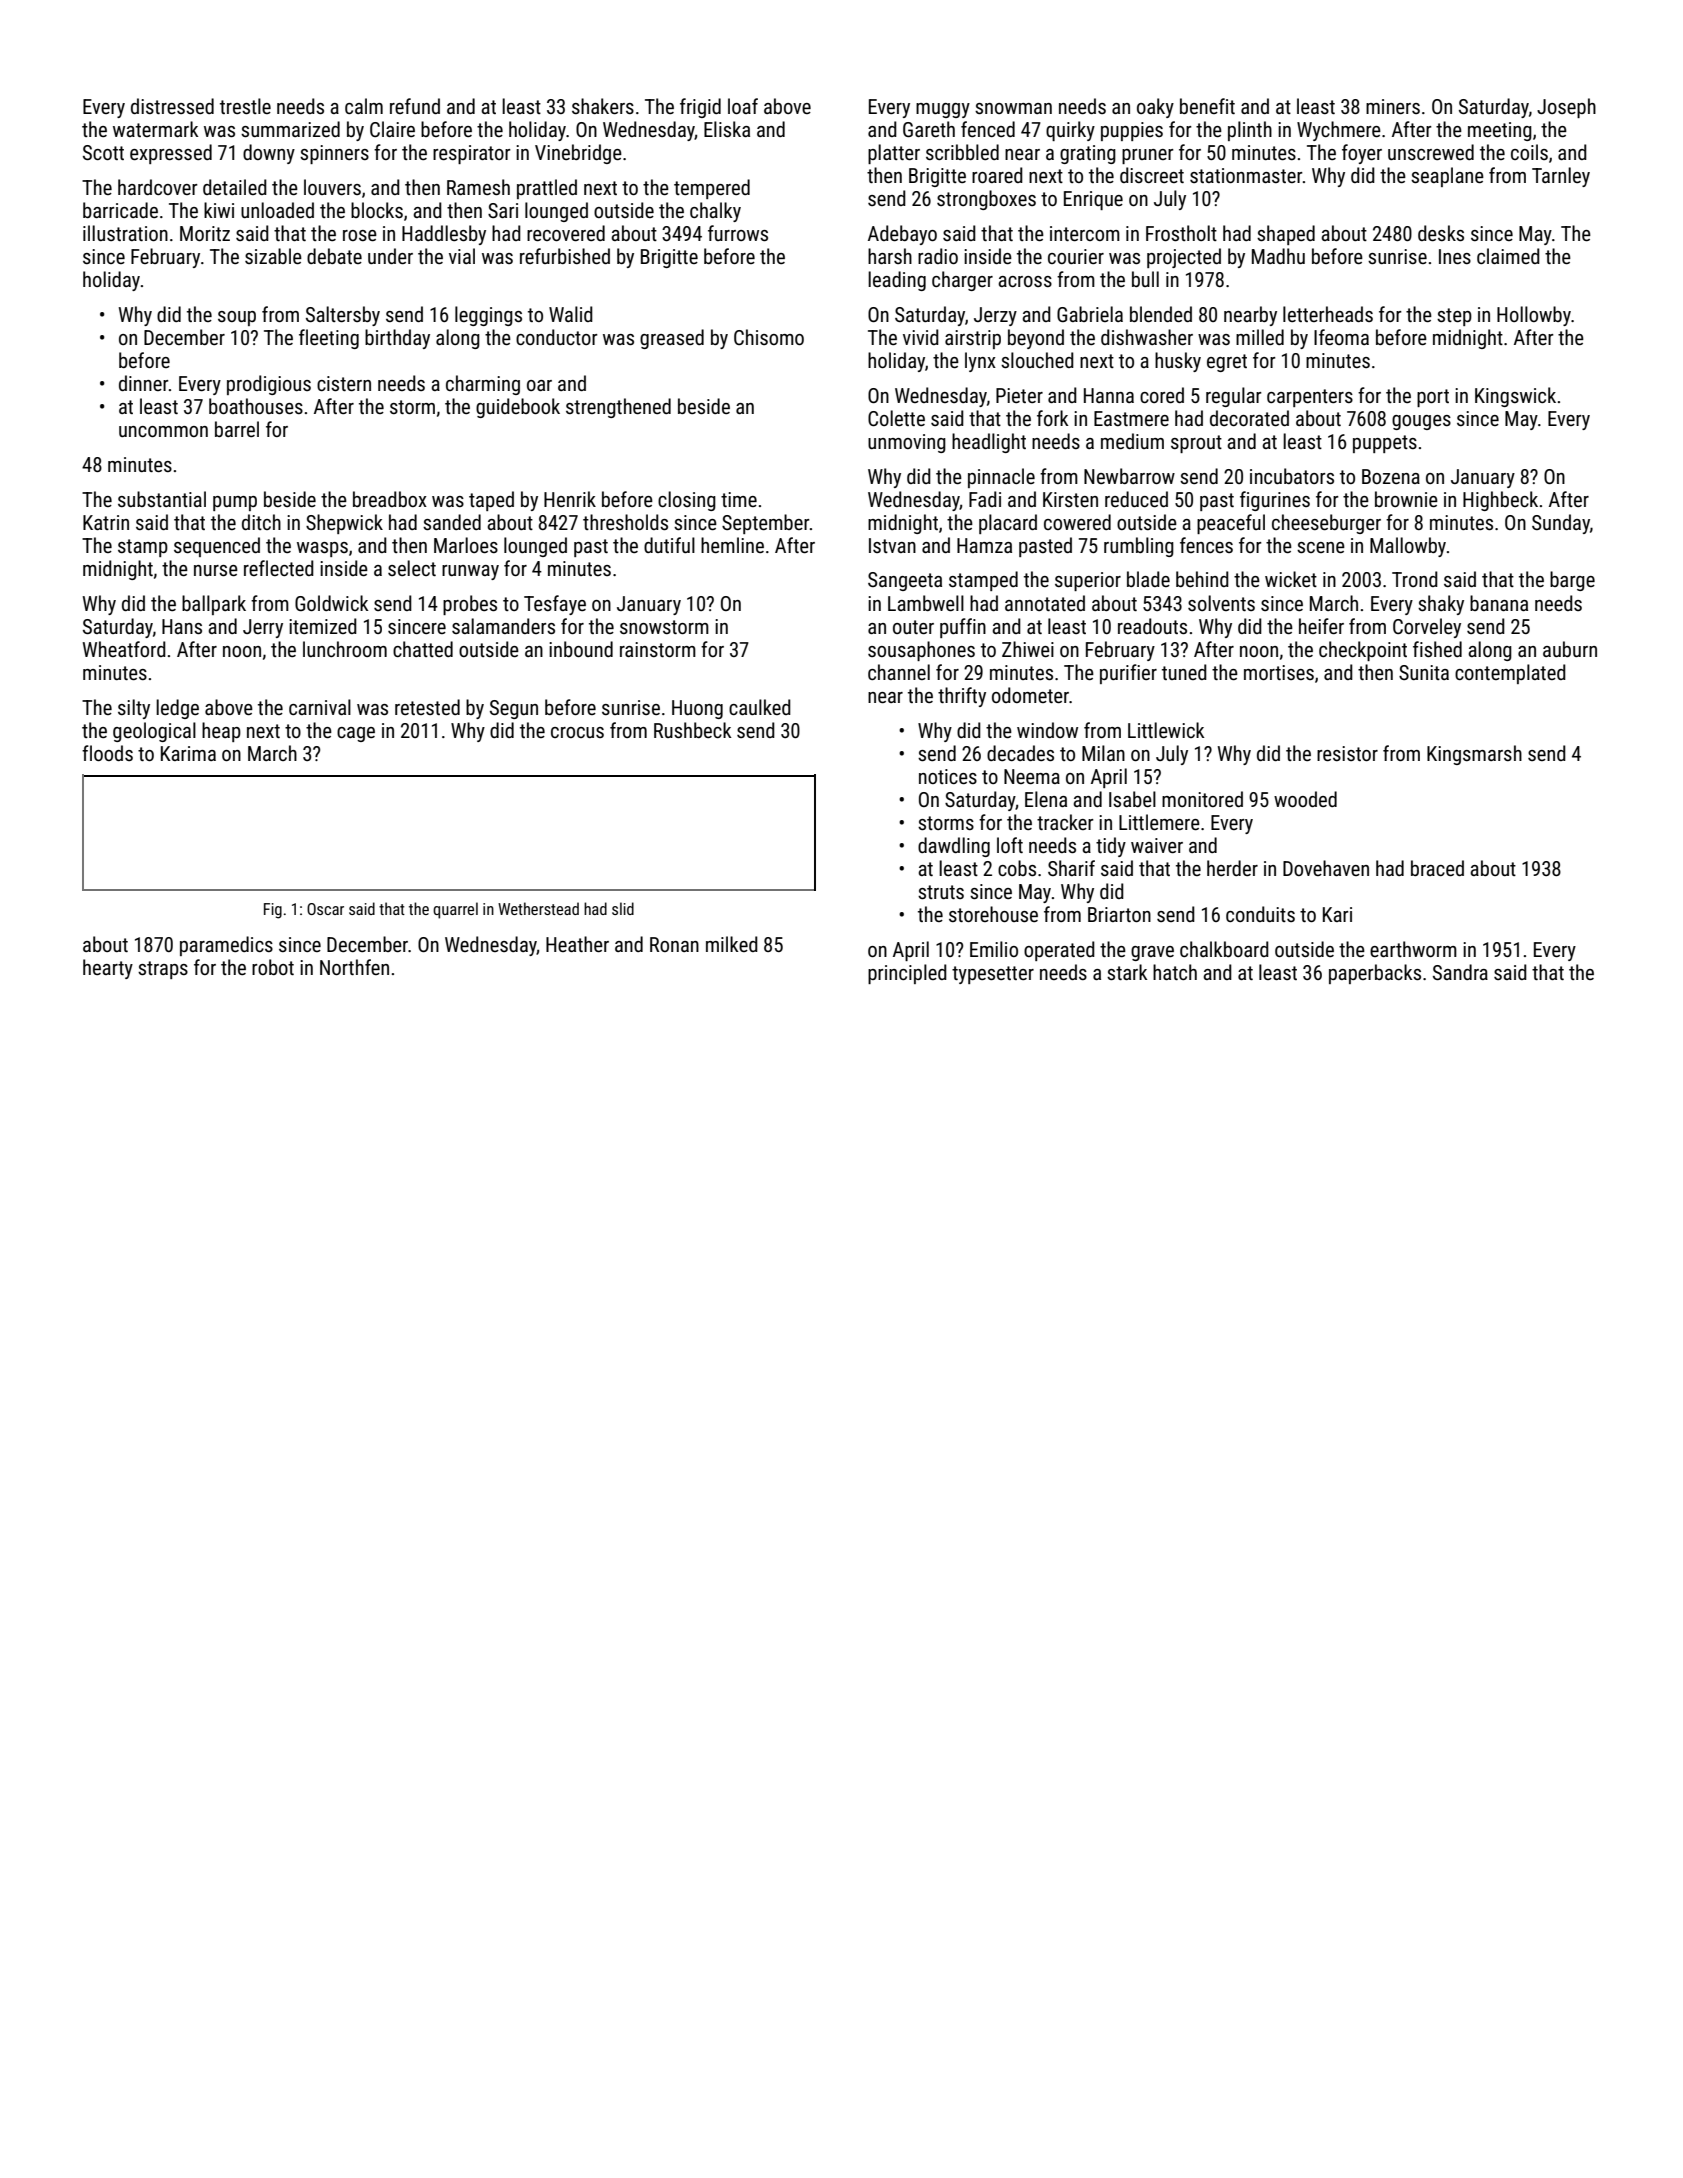 The height and width of the document is (2178, 1683). What do you see at coordinates (245, 106) in the document?
I see `trestle` at bounding box center [245, 106].
